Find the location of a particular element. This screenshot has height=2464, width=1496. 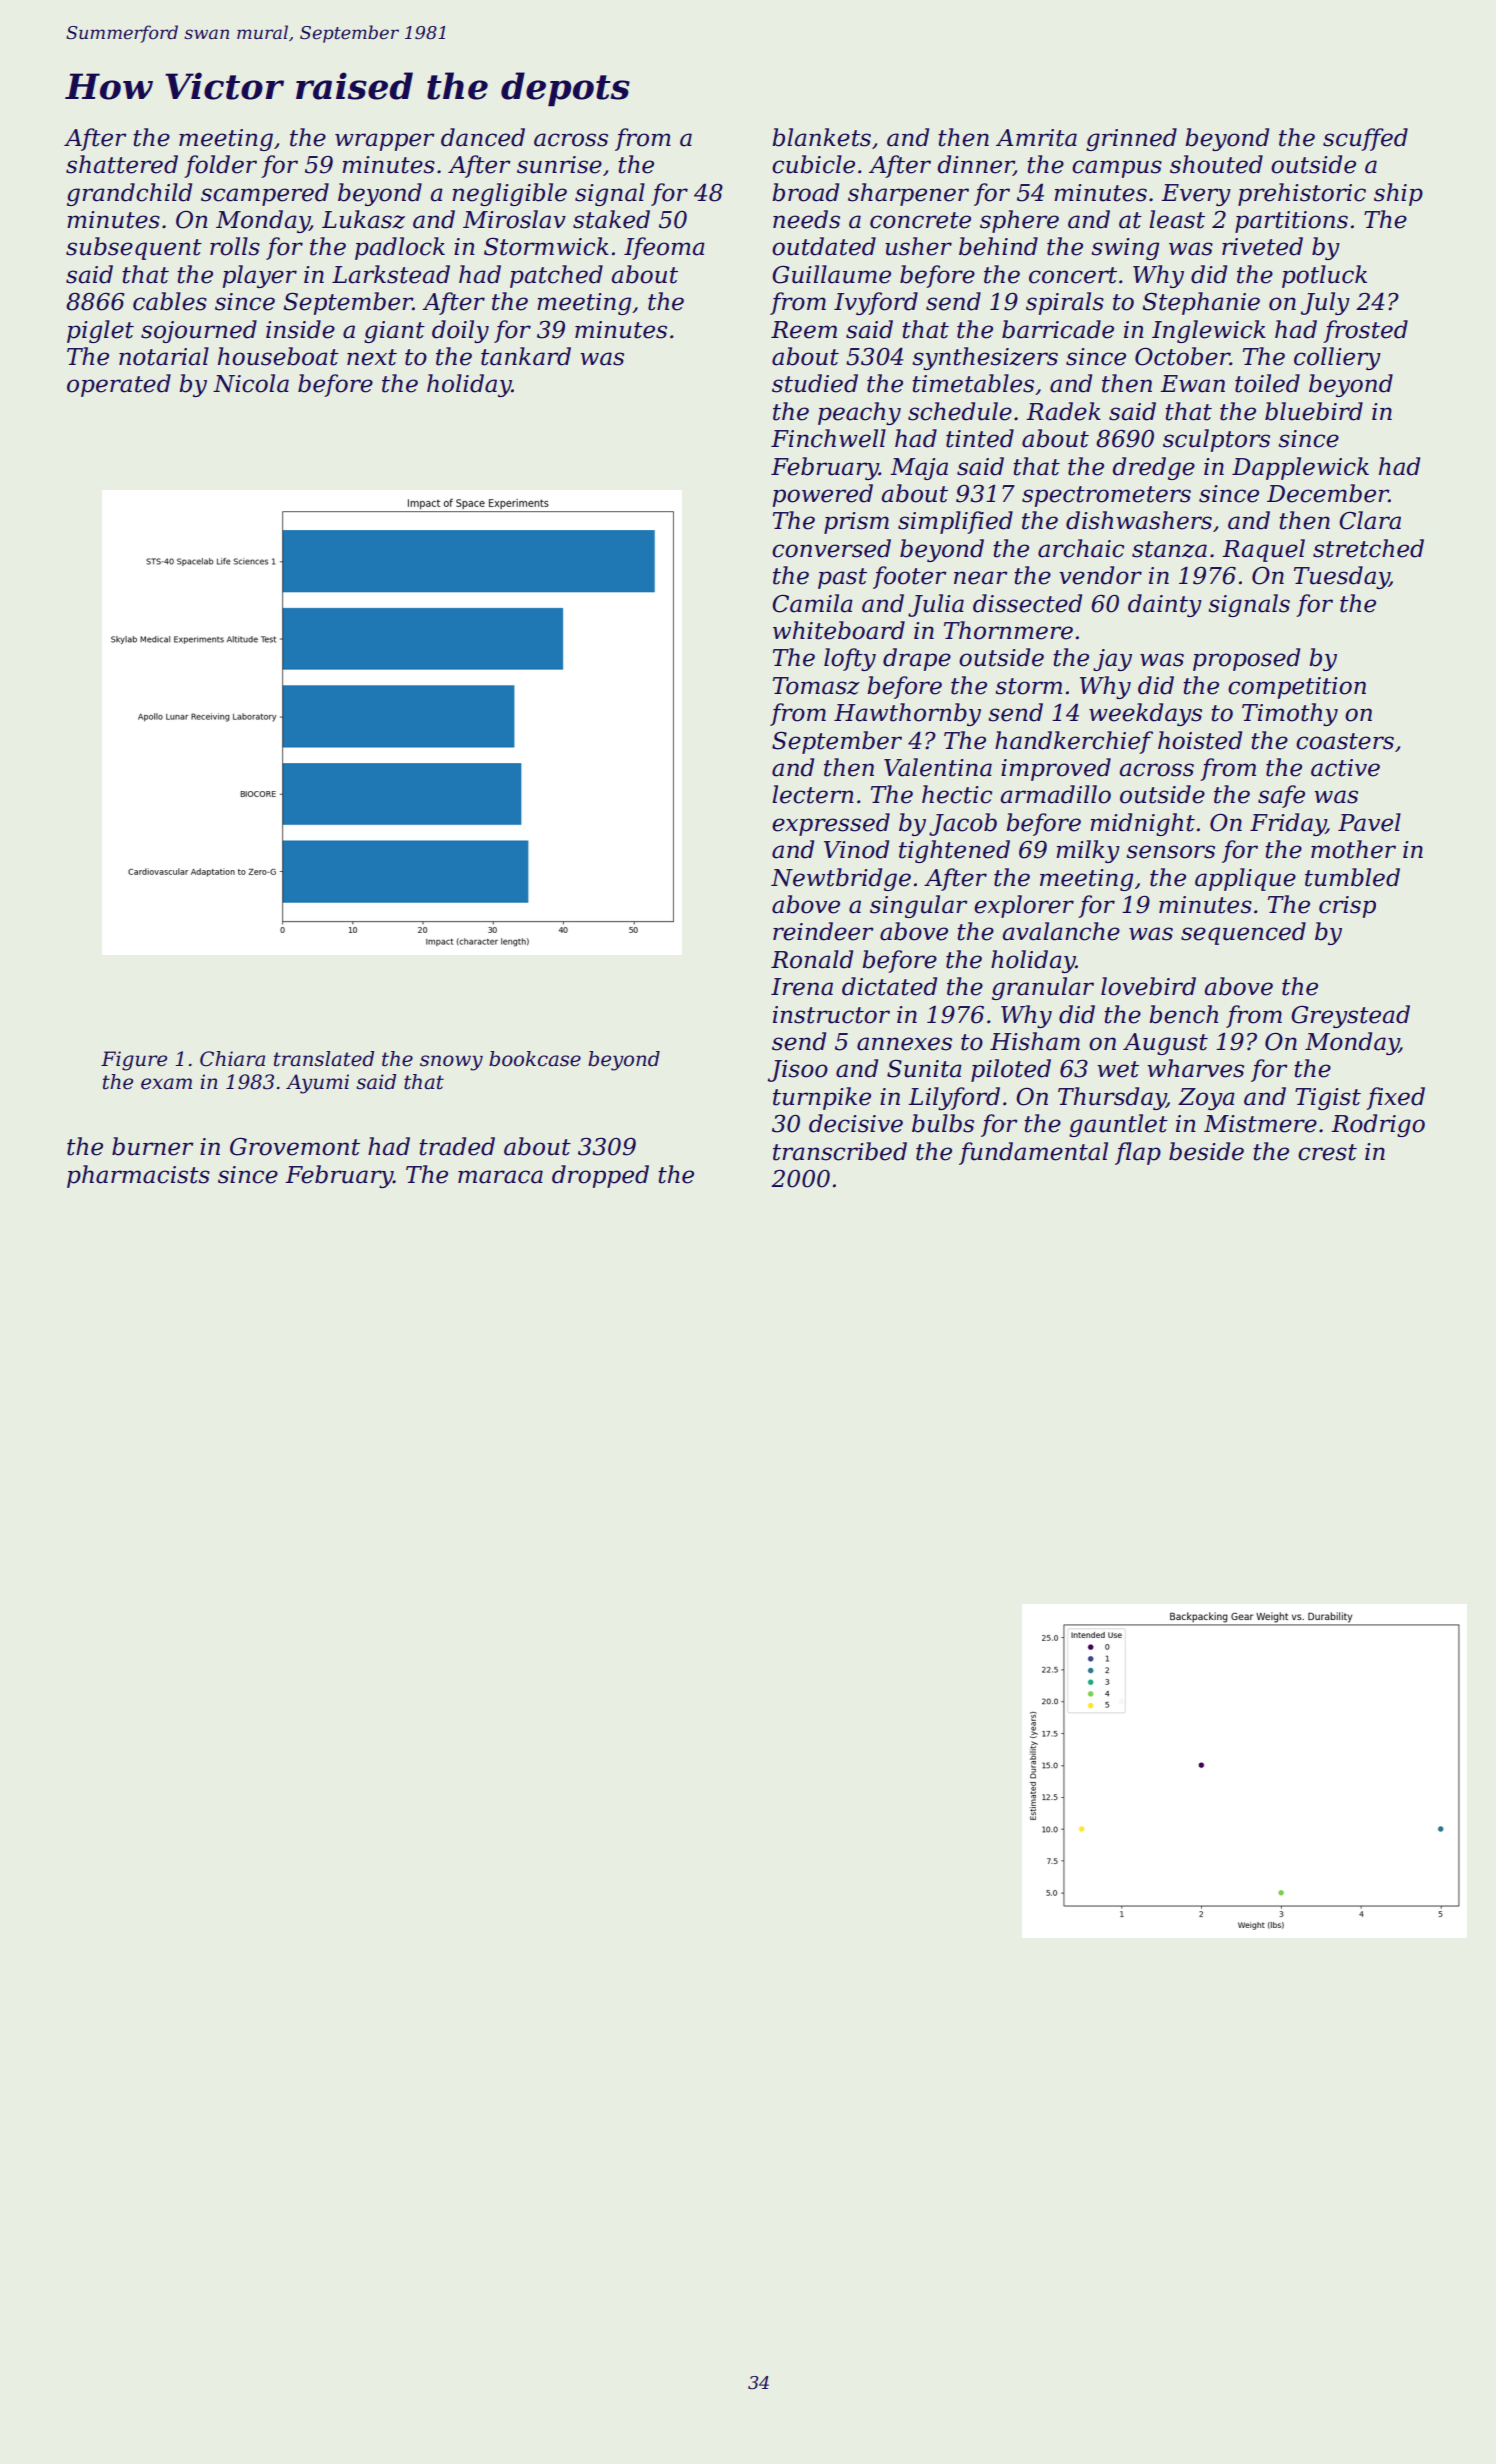

Amrita is located at coordinates (1036, 138).
